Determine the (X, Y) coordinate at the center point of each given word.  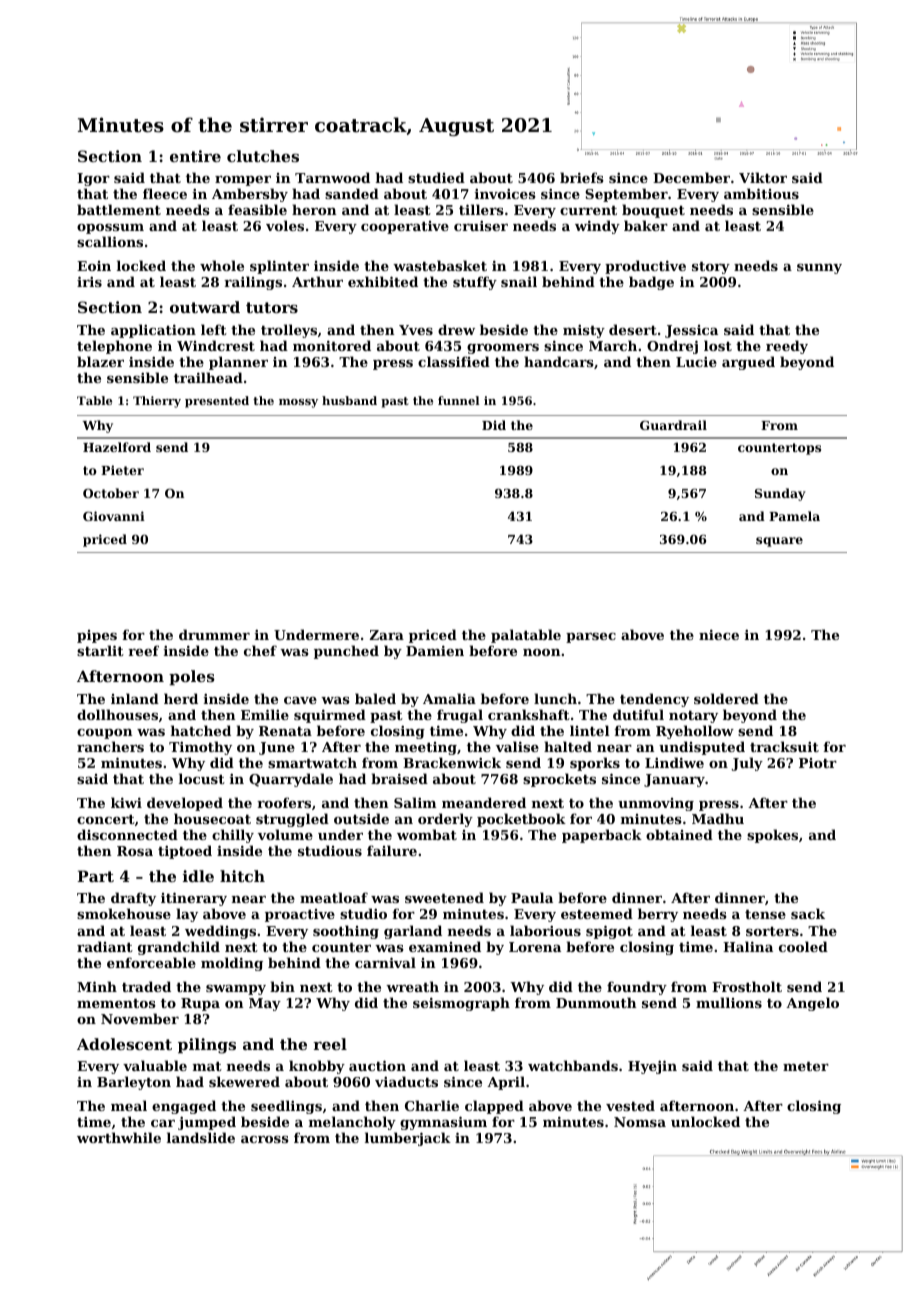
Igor (93, 179)
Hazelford (117, 447)
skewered (244, 1081)
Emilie (265, 714)
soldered (726, 698)
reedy (787, 347)
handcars (559, 361)
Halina (748, 946)
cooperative (405, 227)
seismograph (461, 1004)
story (711, 268)
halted (568, 746)
